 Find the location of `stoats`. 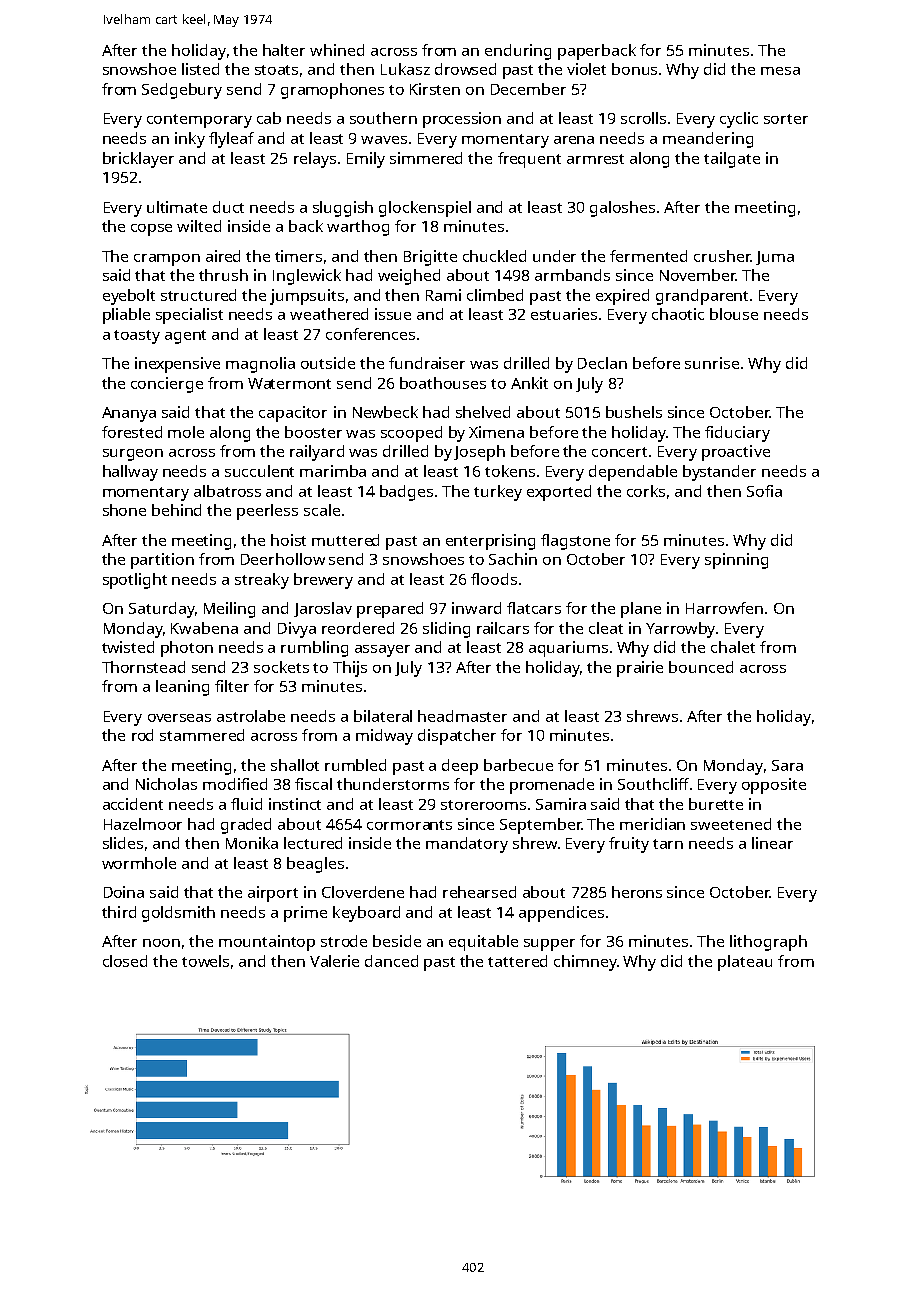

stoats is located at coordinates (276, 70).
